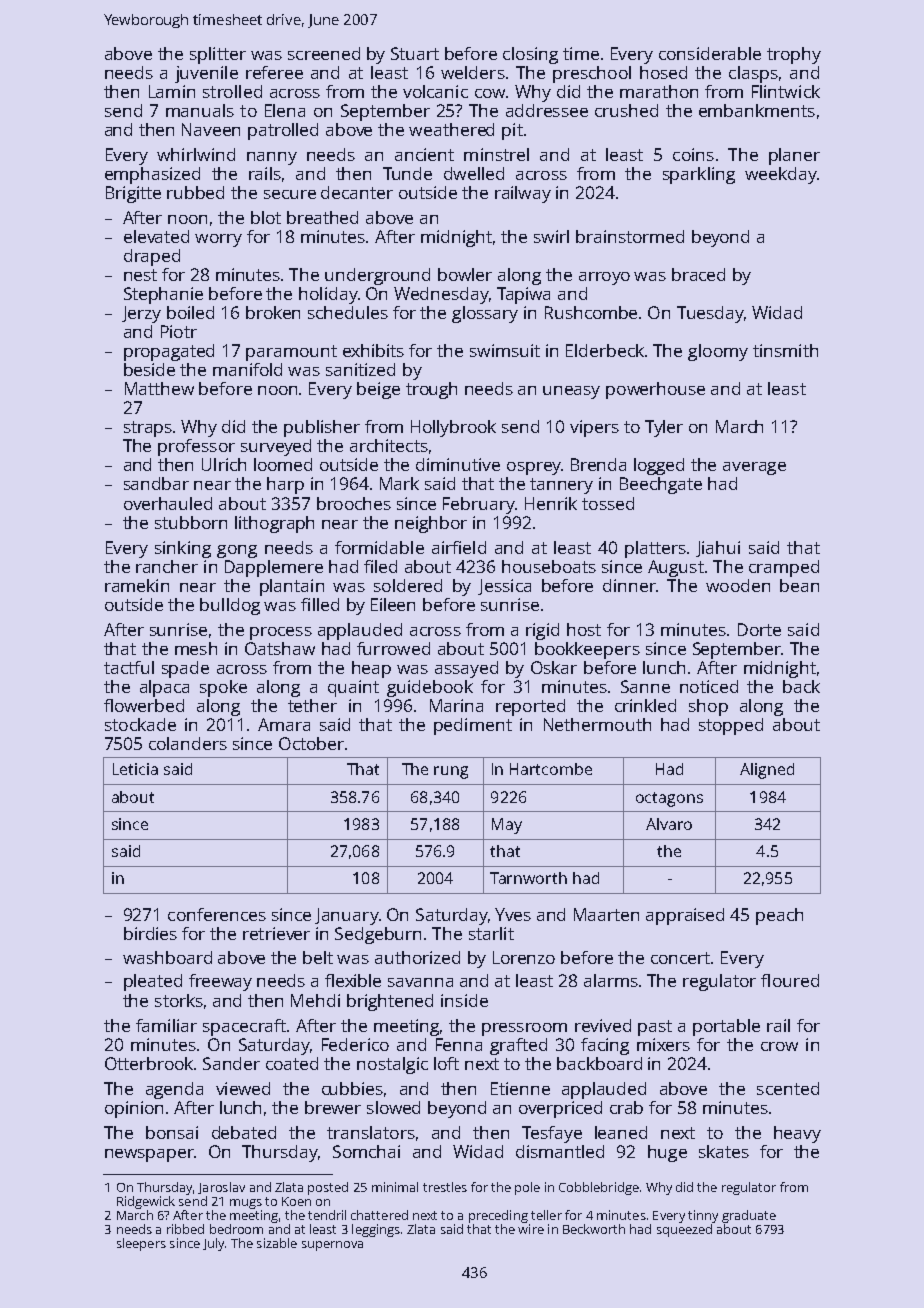 The image size is (924, 1308). Describe the element at coordinates (504, 587) in the document. I see `Jessica` at that location.
